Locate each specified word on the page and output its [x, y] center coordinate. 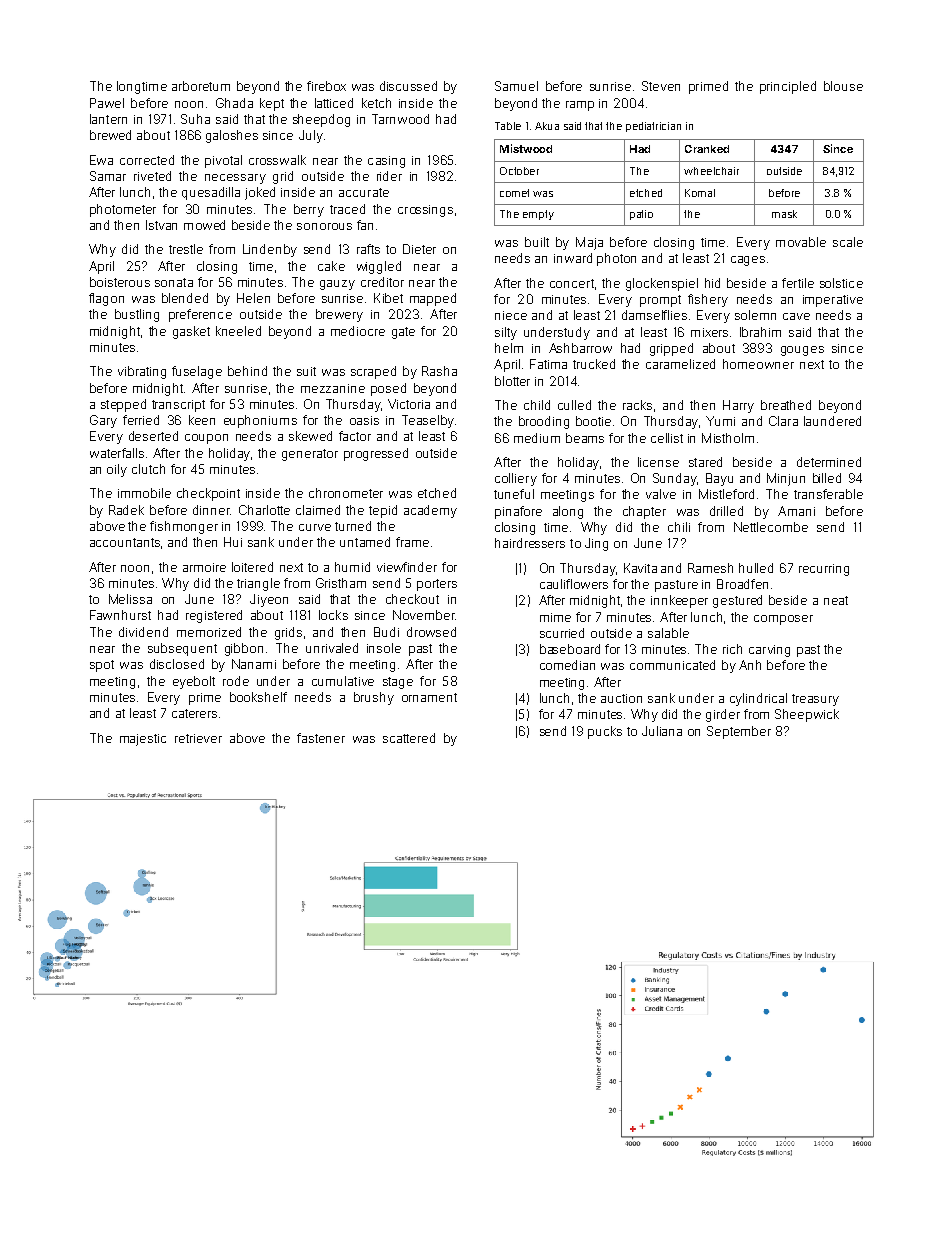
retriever [198, 738]
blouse [843, 86]
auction [621, 698]
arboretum [201, 86]
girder [723, 715]
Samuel [516, 86]
